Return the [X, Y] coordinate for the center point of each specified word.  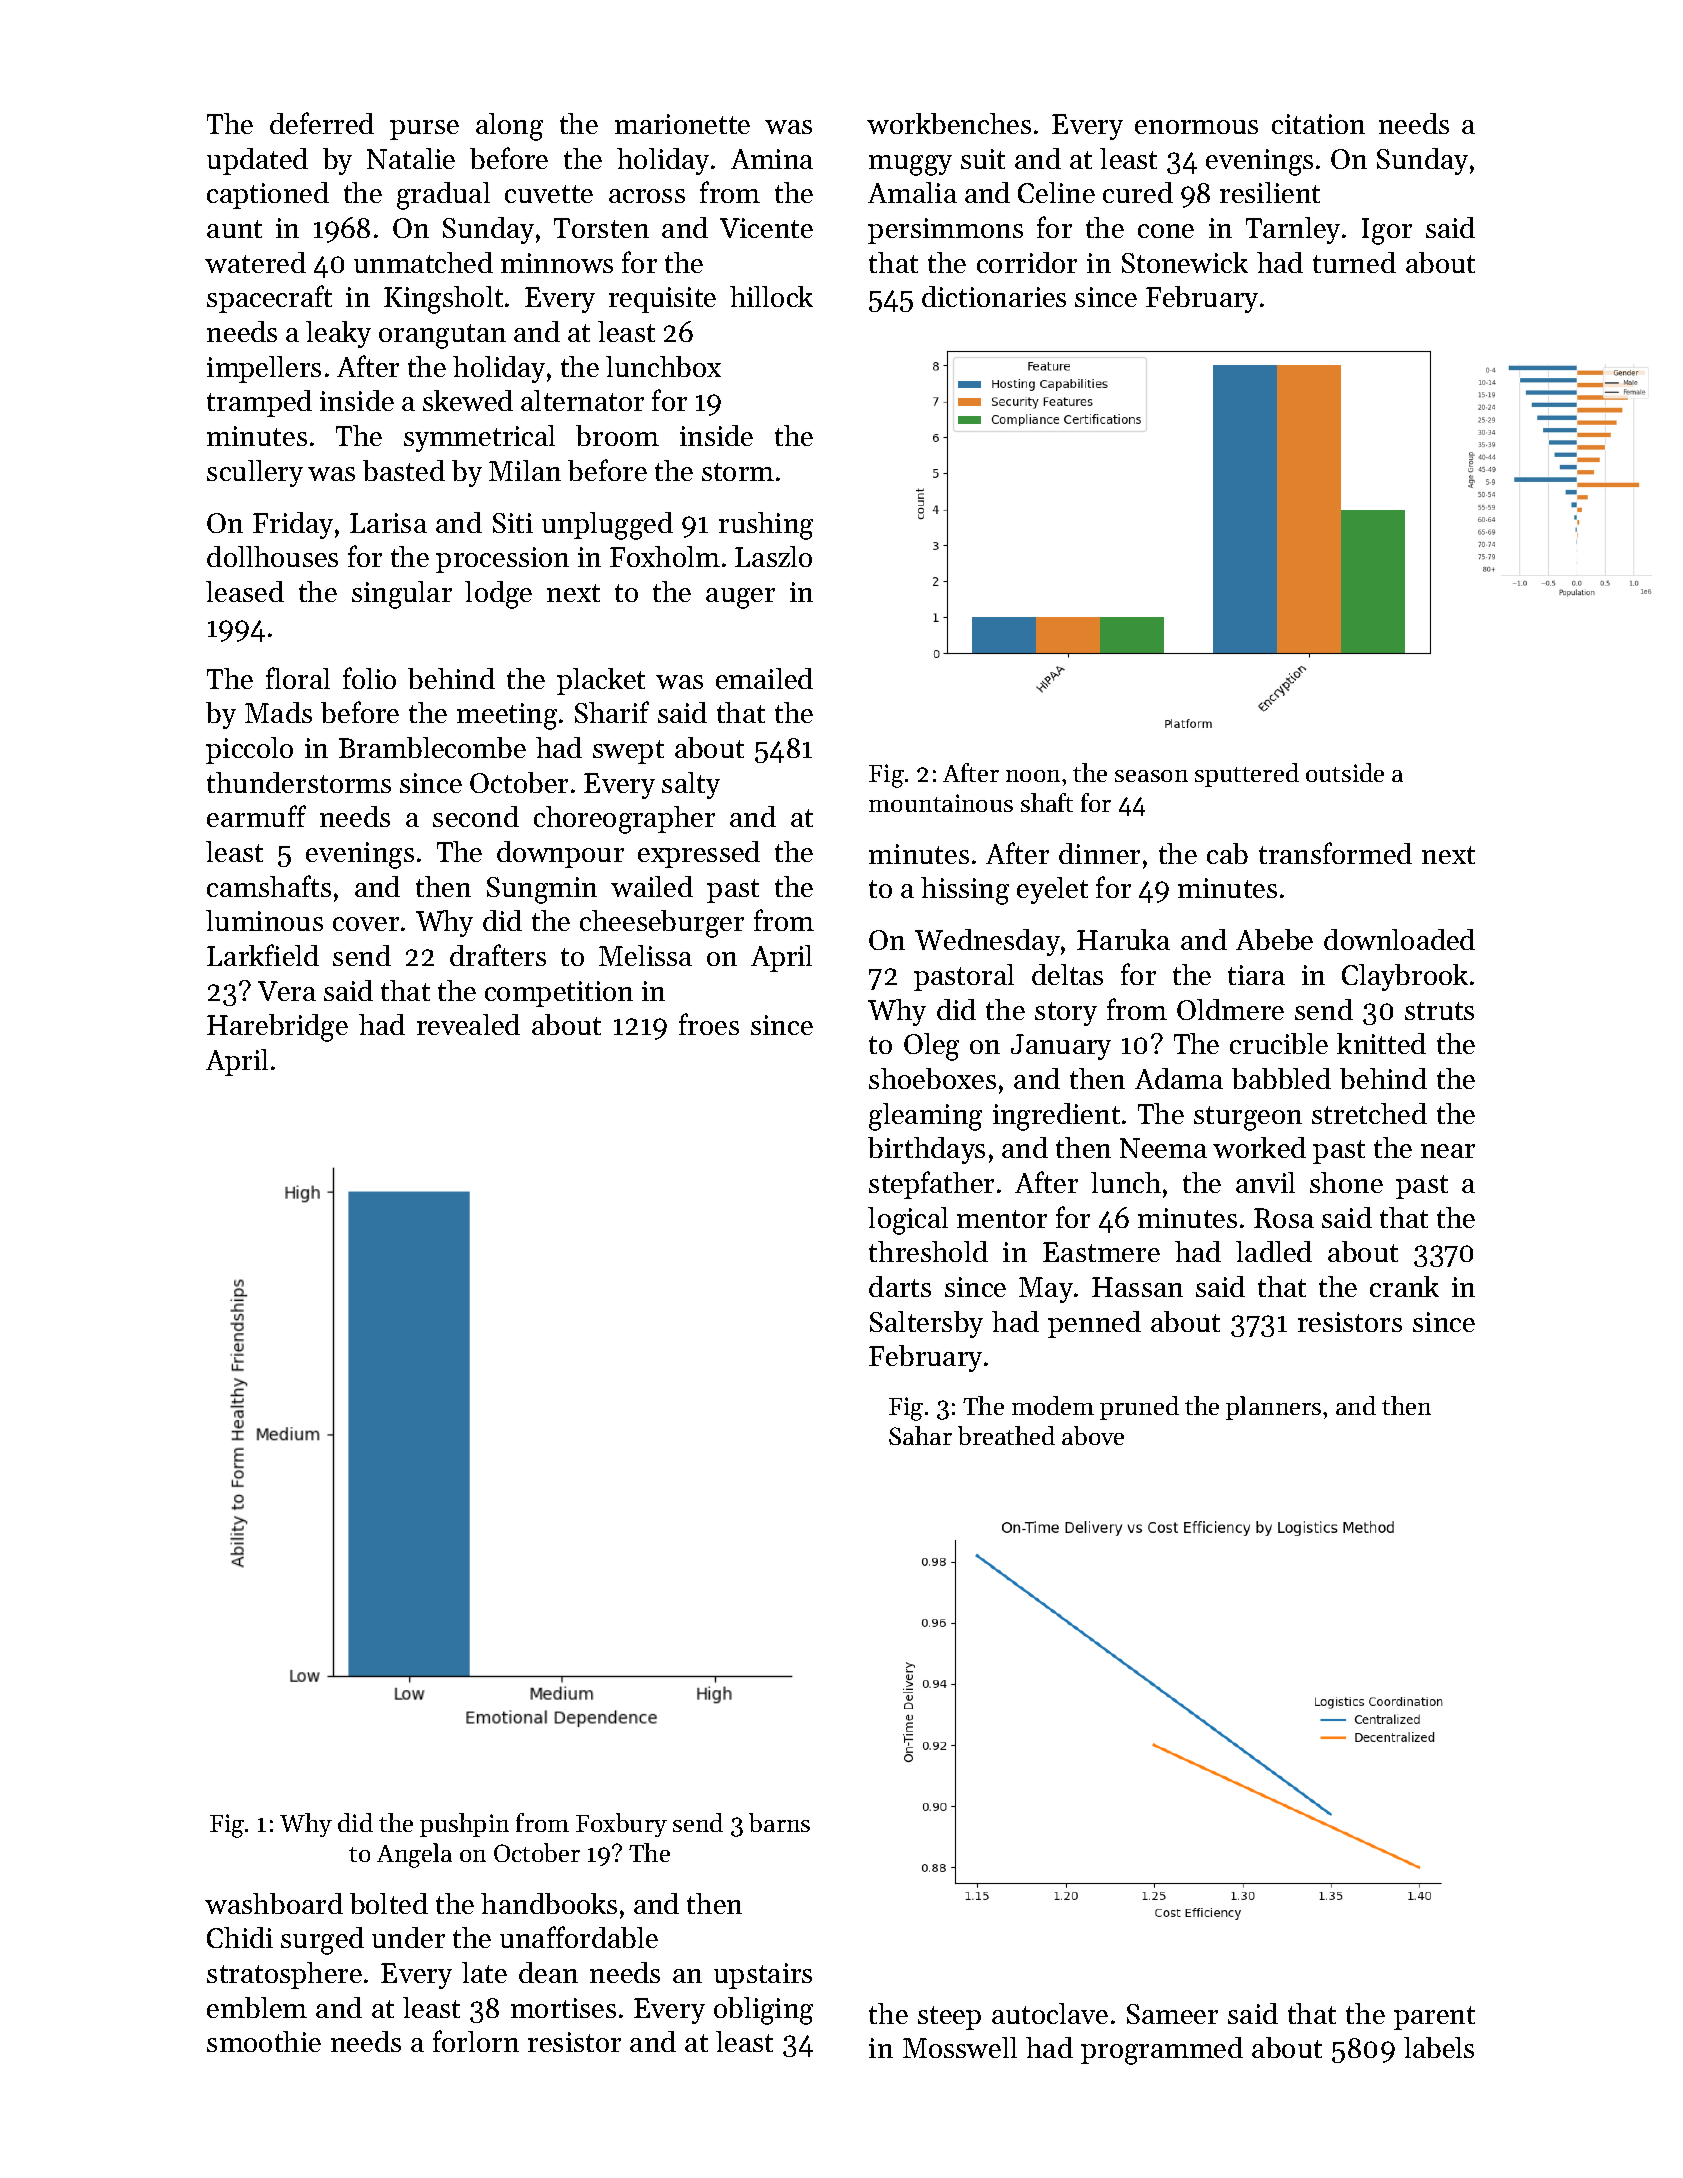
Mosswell [960, 2047]
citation [1318, 124]
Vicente [766, 228]
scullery [255, 473]
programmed [1162, 2051]
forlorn [476, 2041]
